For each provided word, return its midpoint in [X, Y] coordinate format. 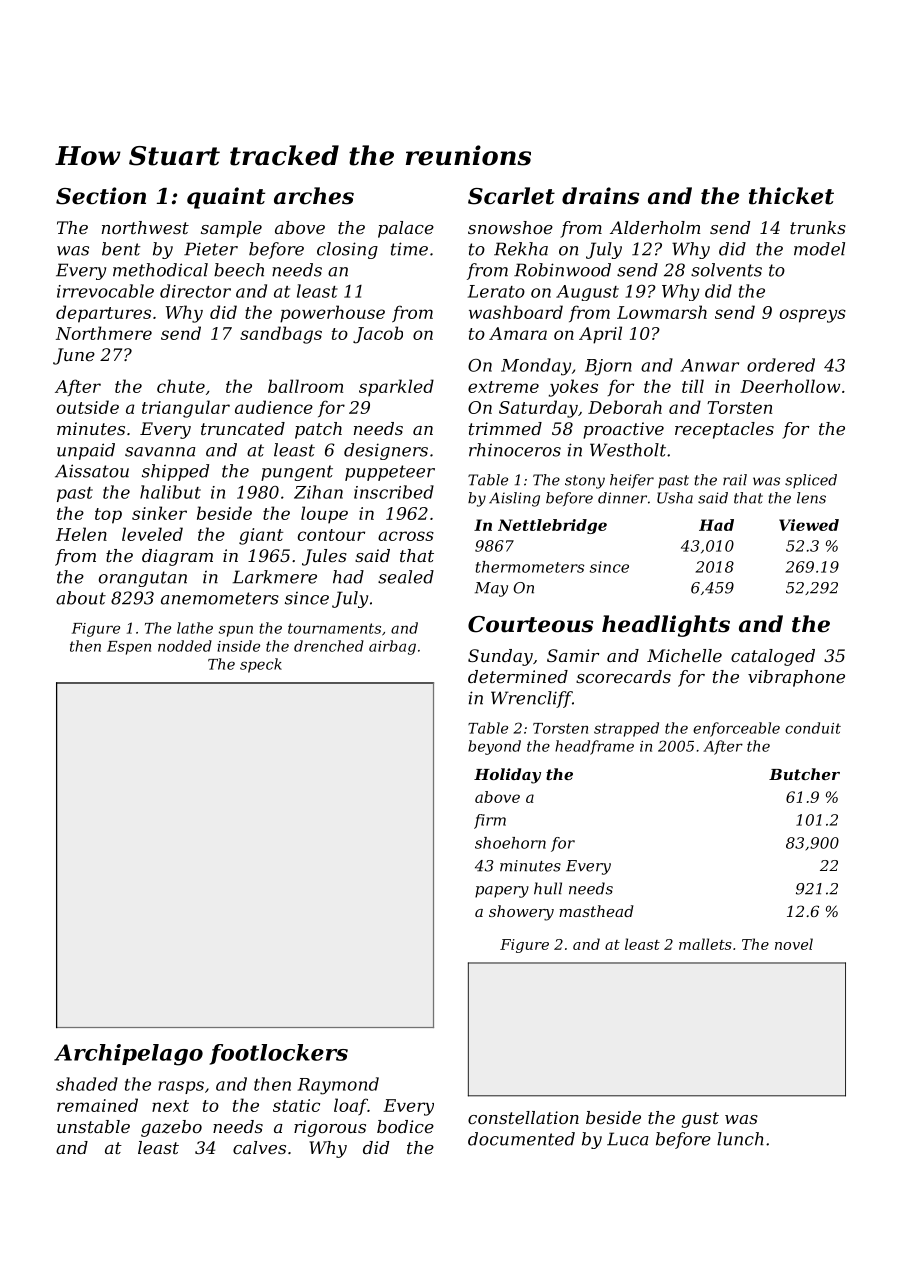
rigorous [330, 1128]
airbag [392, 647]
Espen [129, 648]
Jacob [378, 335]
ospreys [813, 316]
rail [735, 480]
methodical [160, 270]
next [170, 1106]
